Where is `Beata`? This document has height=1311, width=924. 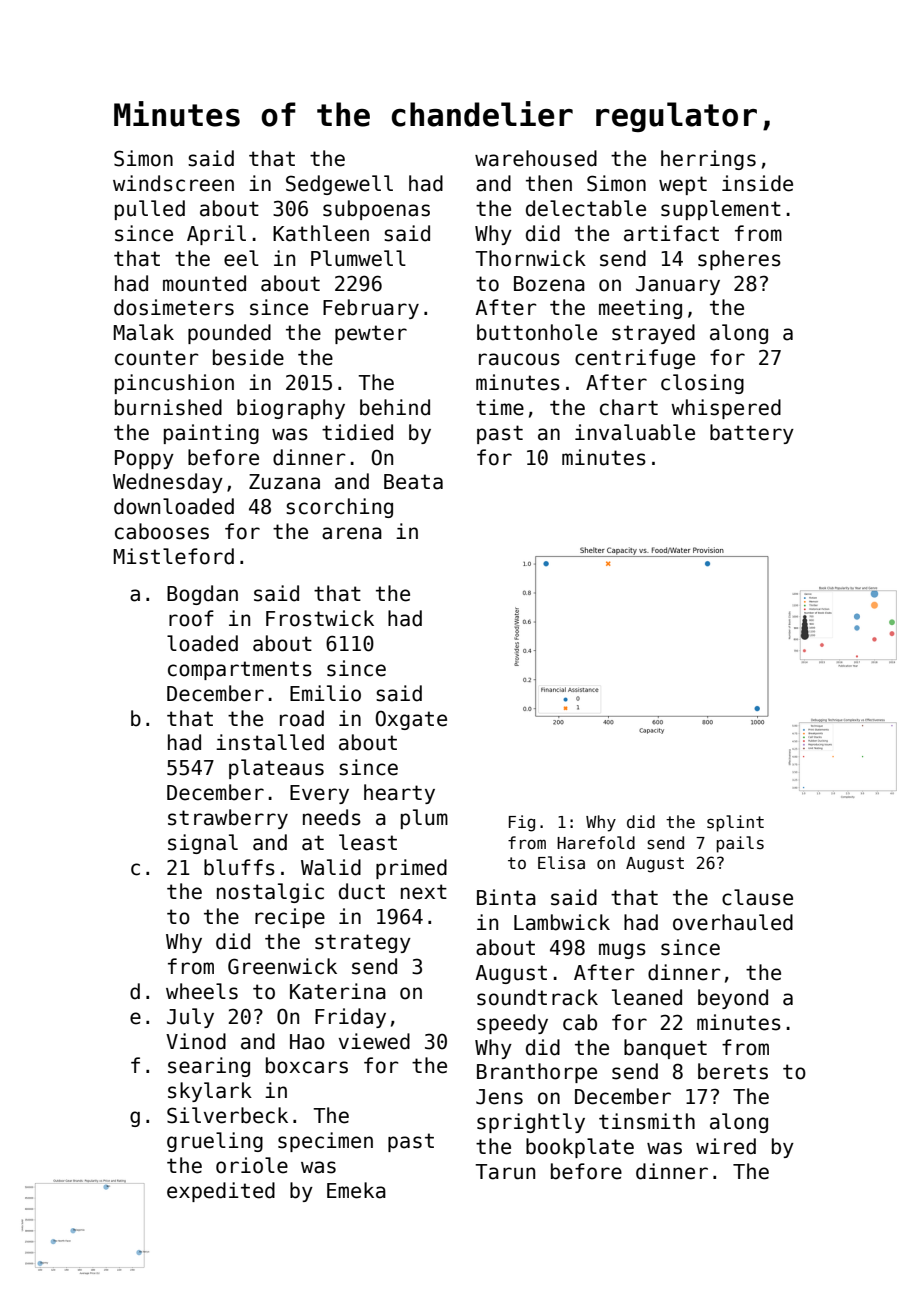
Beata is located at coordinates (413, 482).
